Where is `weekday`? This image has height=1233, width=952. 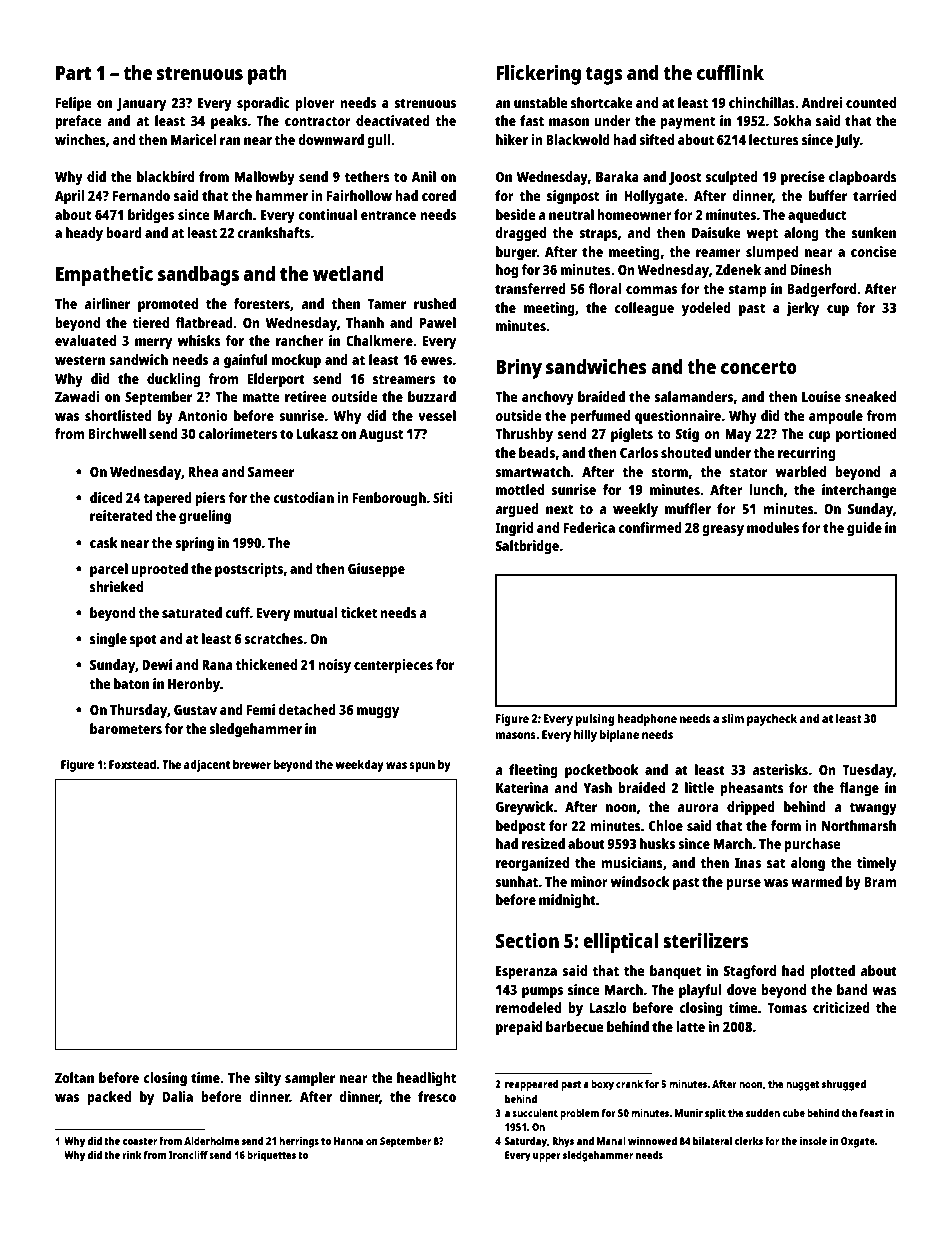 weekday is located at coordinates (359, 766).
